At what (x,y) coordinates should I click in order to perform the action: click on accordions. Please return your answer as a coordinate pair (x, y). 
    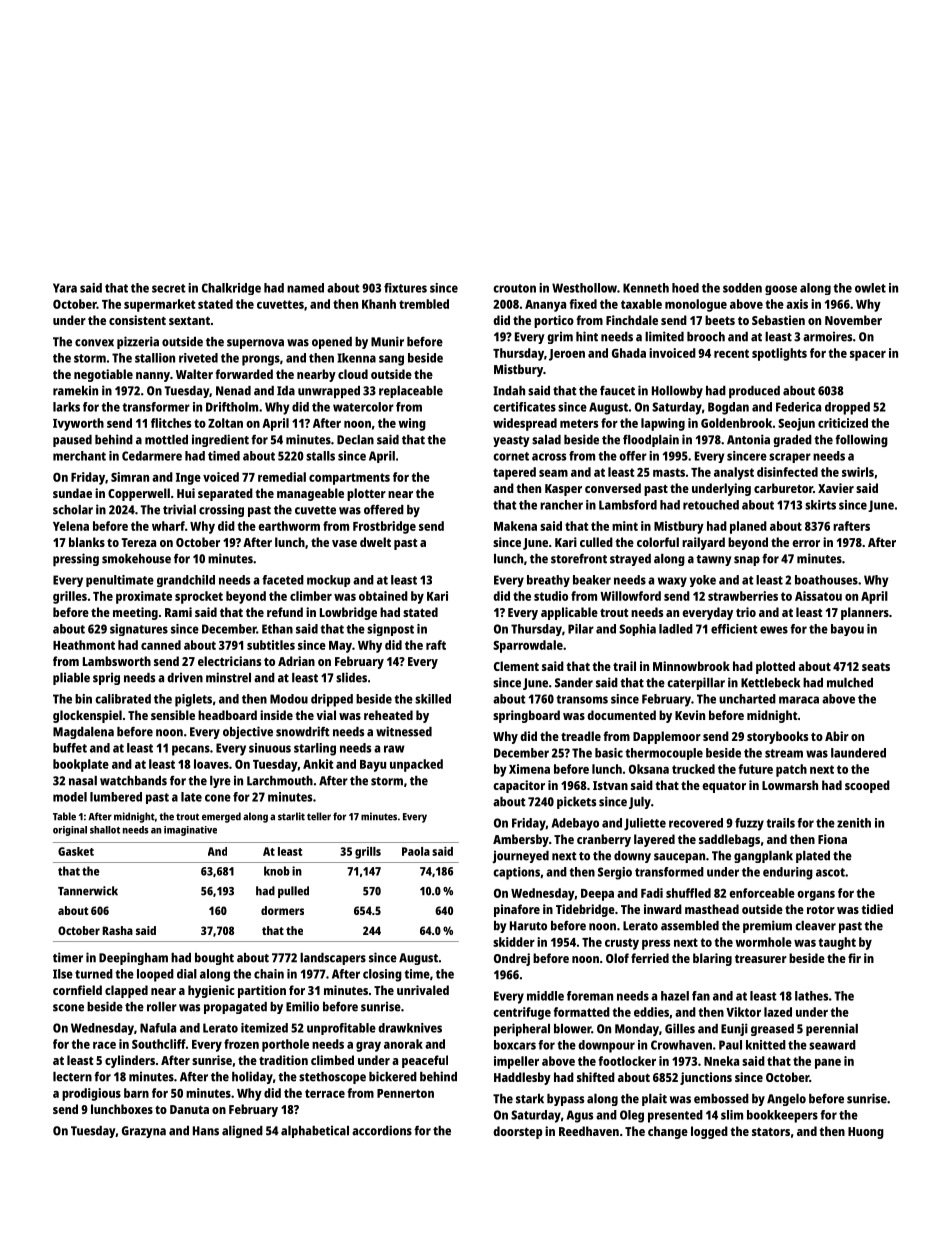
    Looking at the image, I should click on (382, 1130).
